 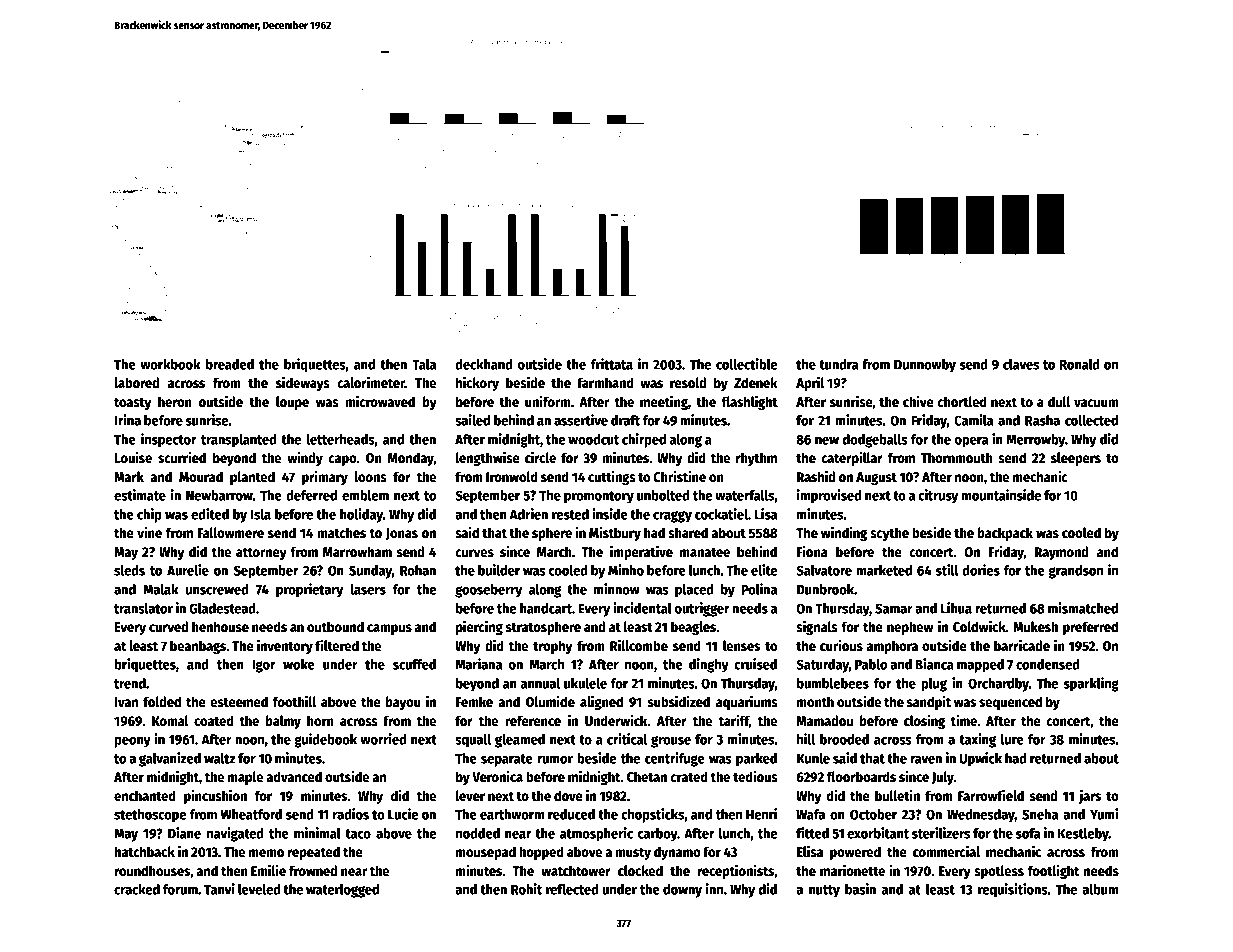 I want to click on reflected, so click(x=572, y=889).
